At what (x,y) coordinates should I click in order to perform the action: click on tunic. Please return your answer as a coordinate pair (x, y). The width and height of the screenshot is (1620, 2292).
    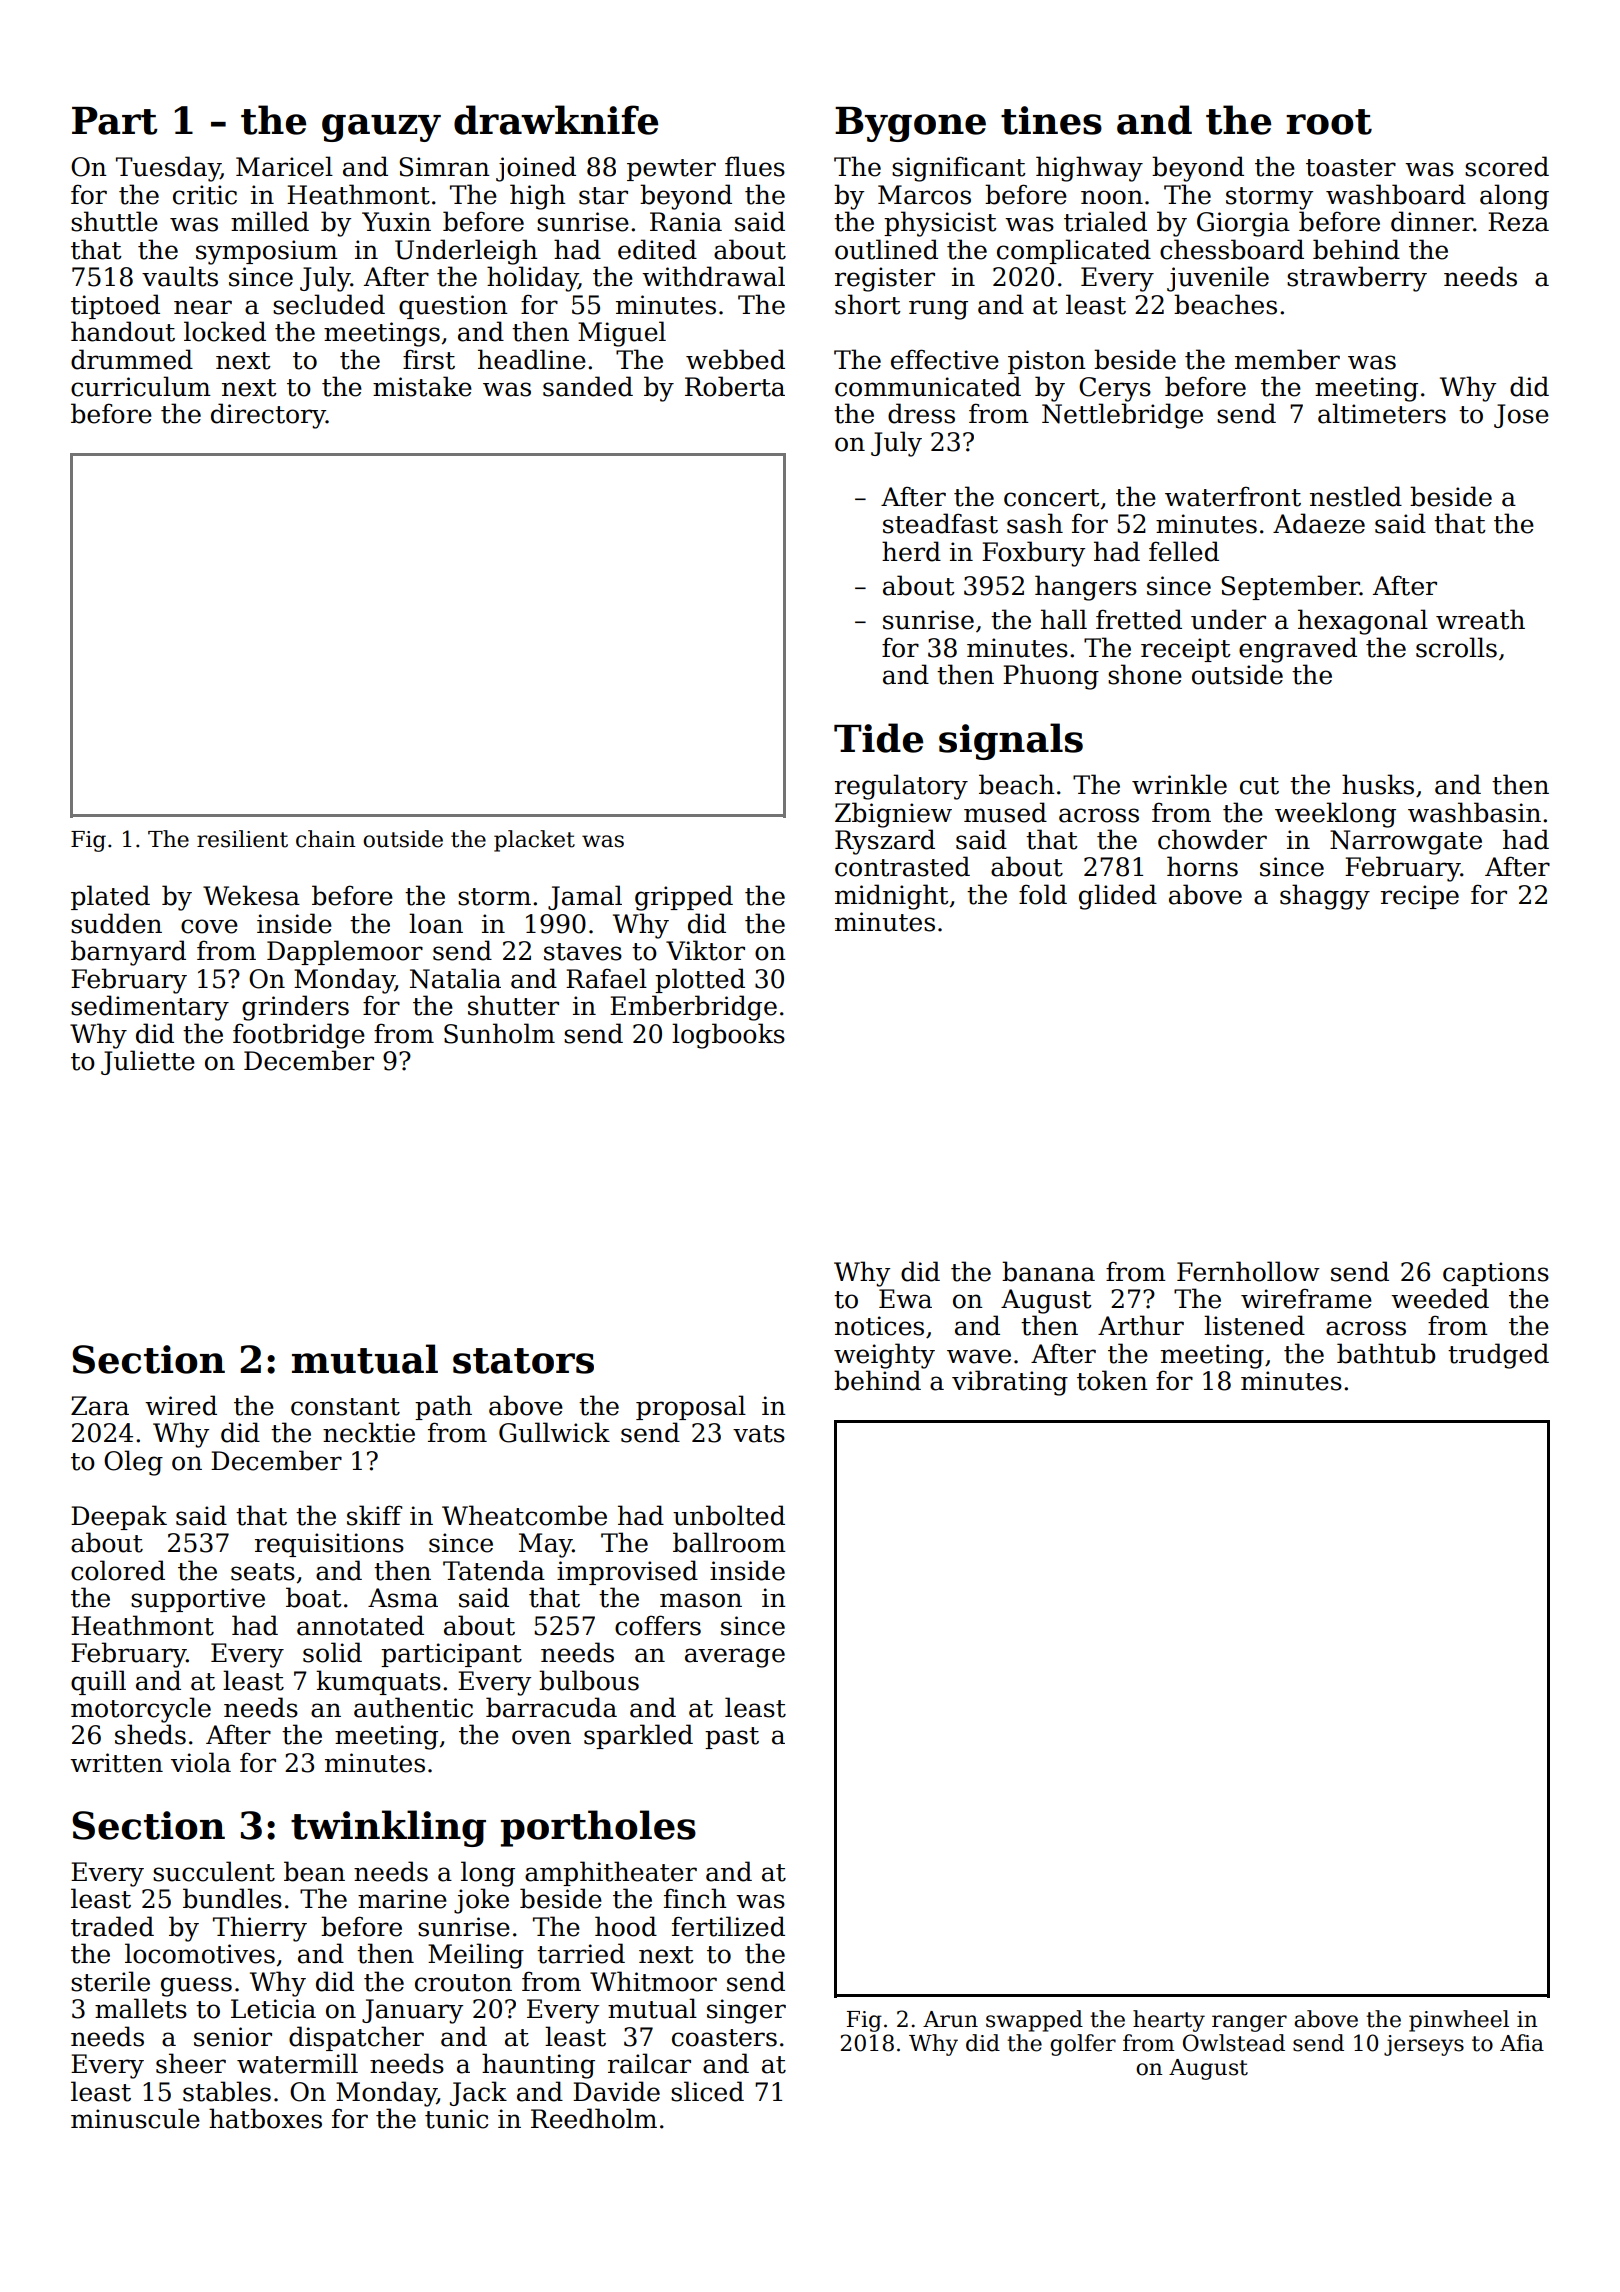
    Looking at the image, I should click on (456, 2119).
